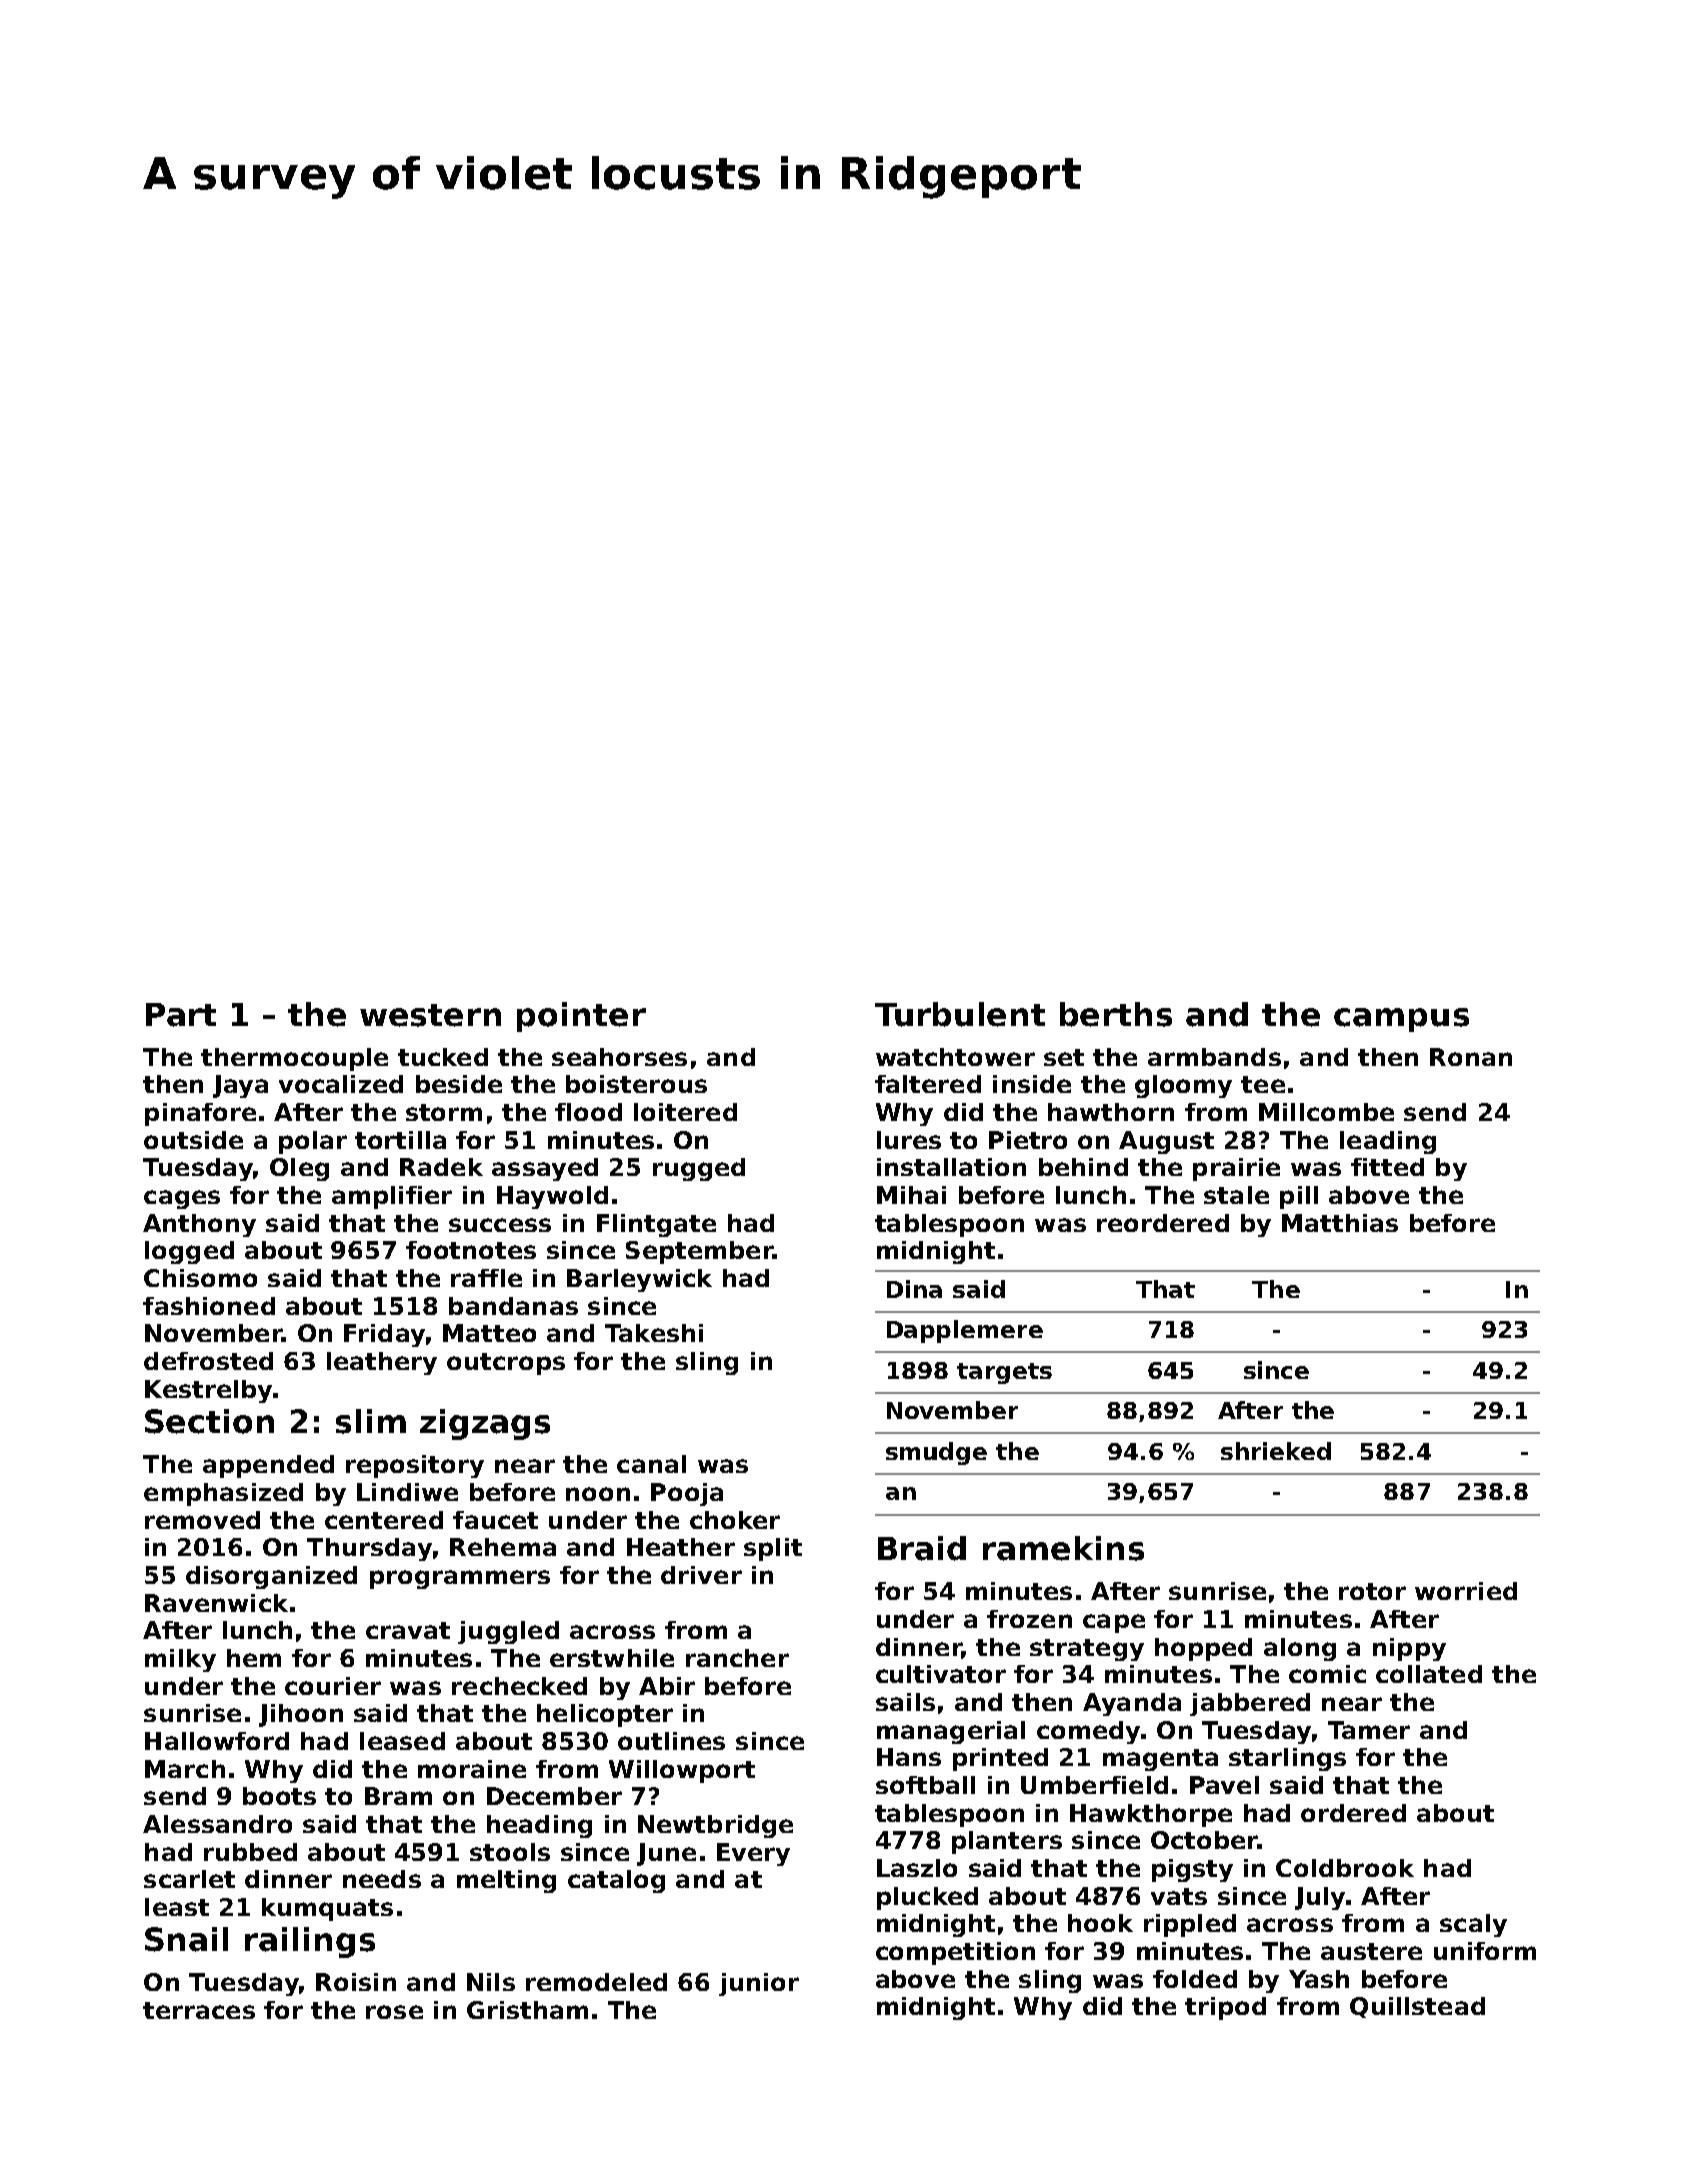 The height and width of the image is (2178, 1683). What do you see at coordinates (268, 1466) in the image?
I see `appended` at bounding box center [268, 1466].
